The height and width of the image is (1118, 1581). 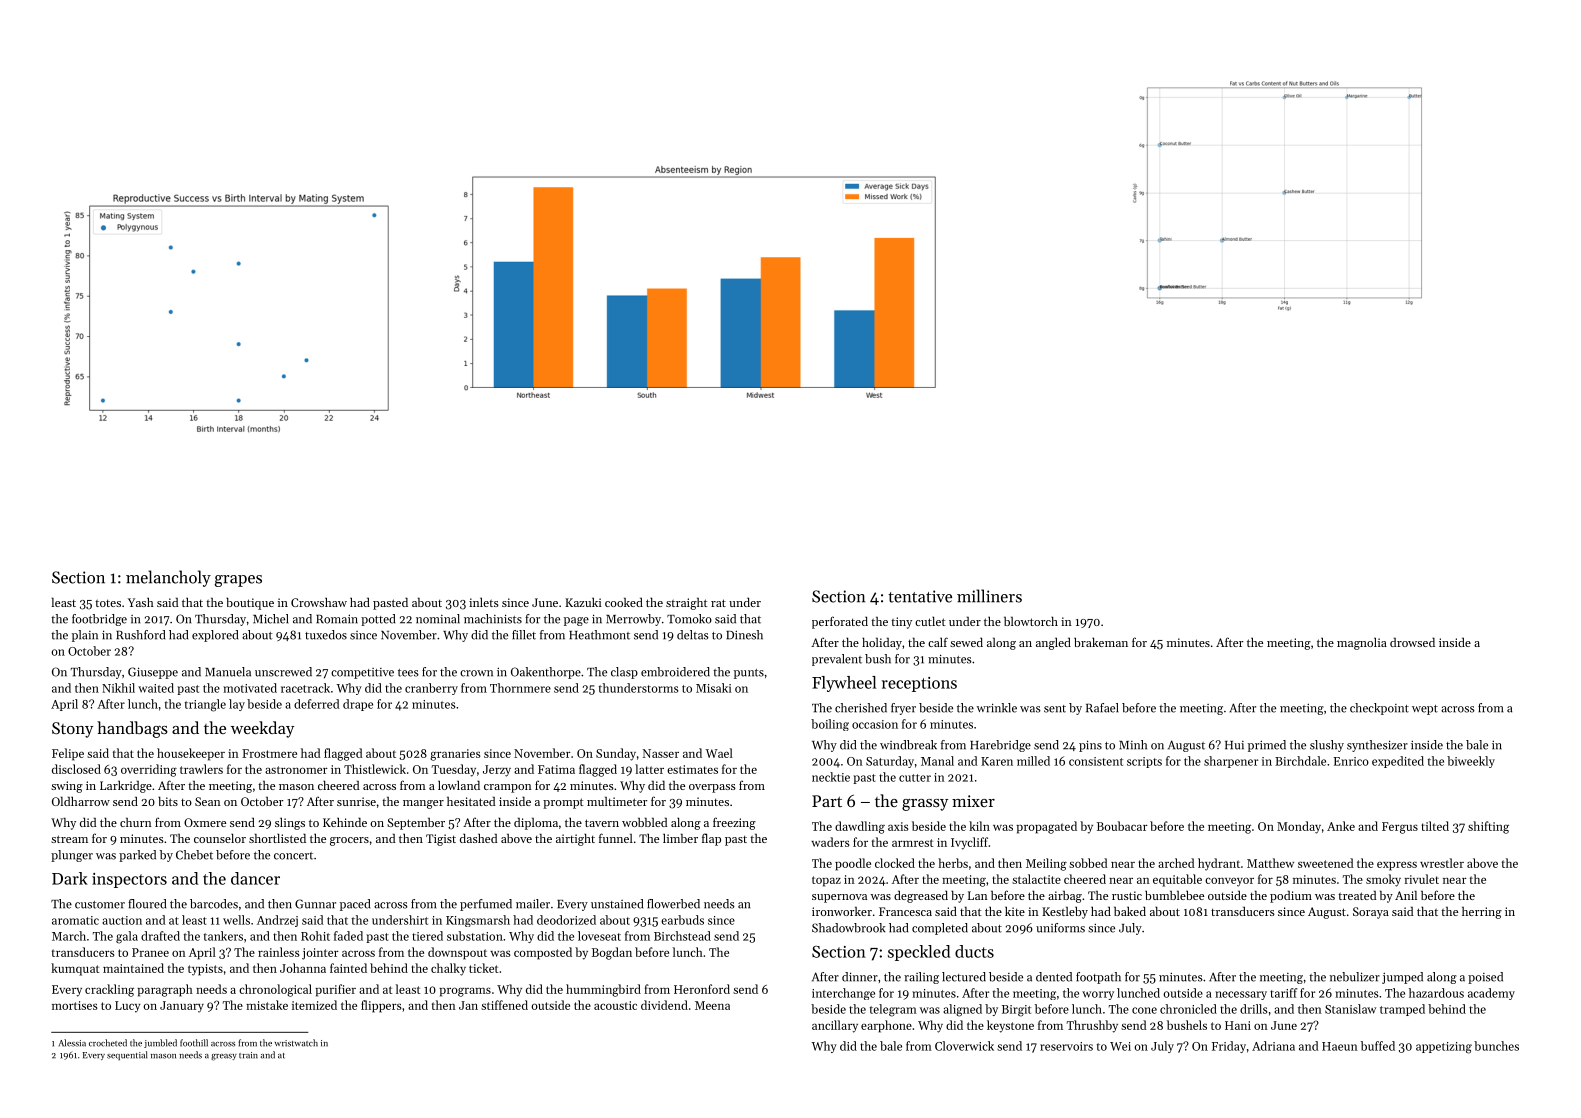 What do you see at coordinates (1231, 762) in the image?
I see `sharpener` at bounding box center [1231, 762].
